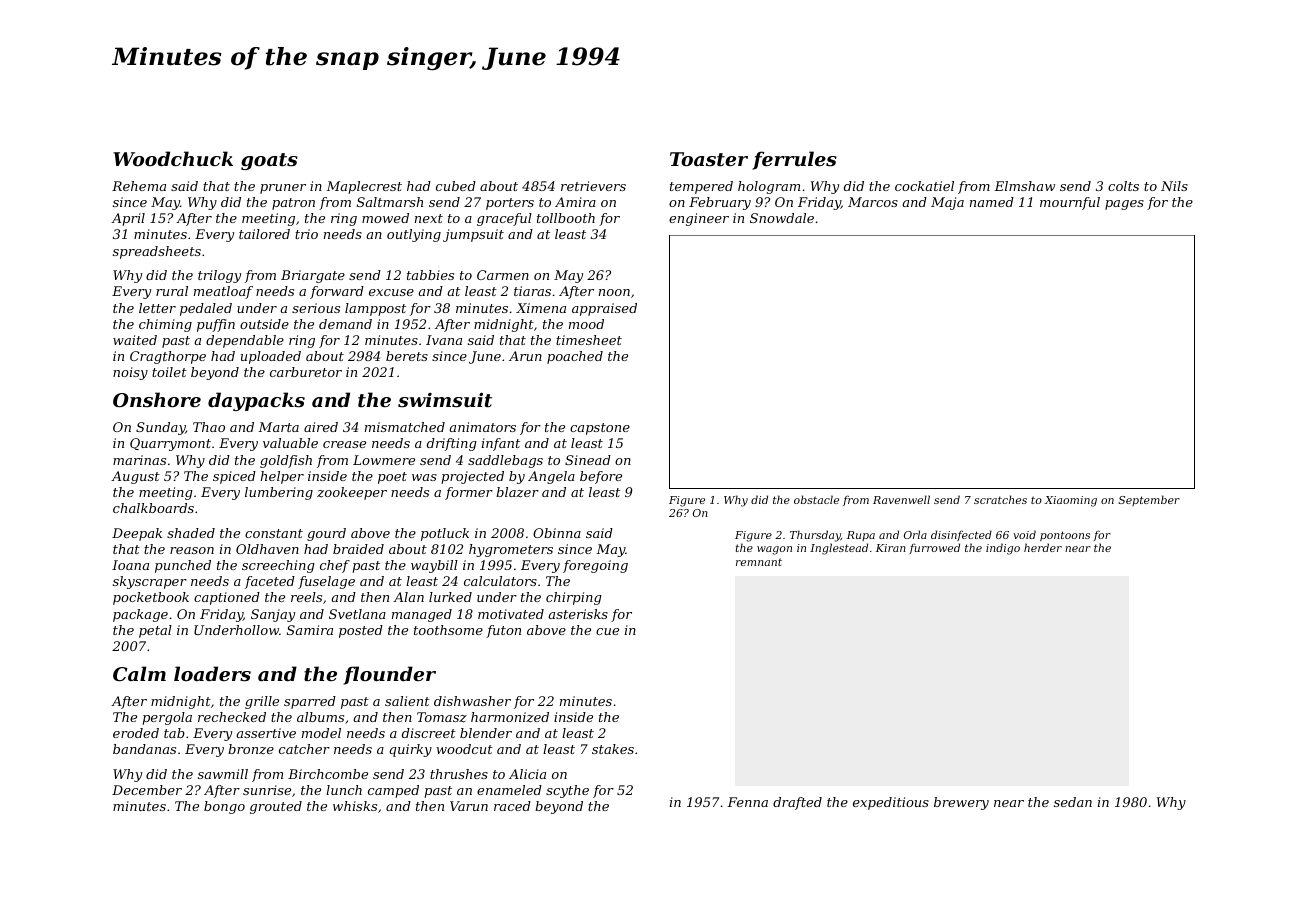 The height and width of the document is (924, 1308). Describe the element at coordinates (797, 803) in the document. I see `drafted` at that location.
